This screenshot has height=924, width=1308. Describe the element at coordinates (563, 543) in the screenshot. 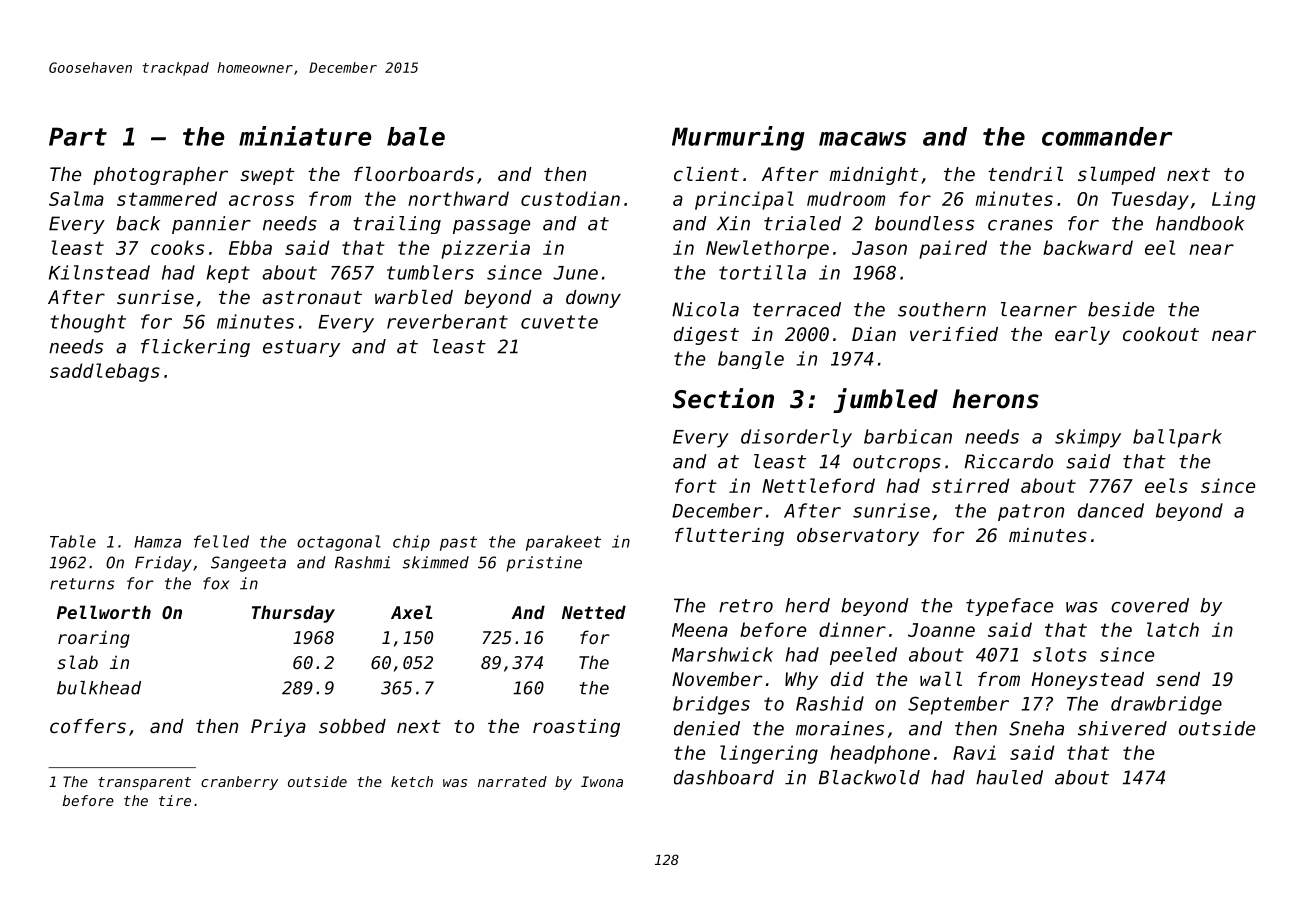

I see `parakeet` at that location.
